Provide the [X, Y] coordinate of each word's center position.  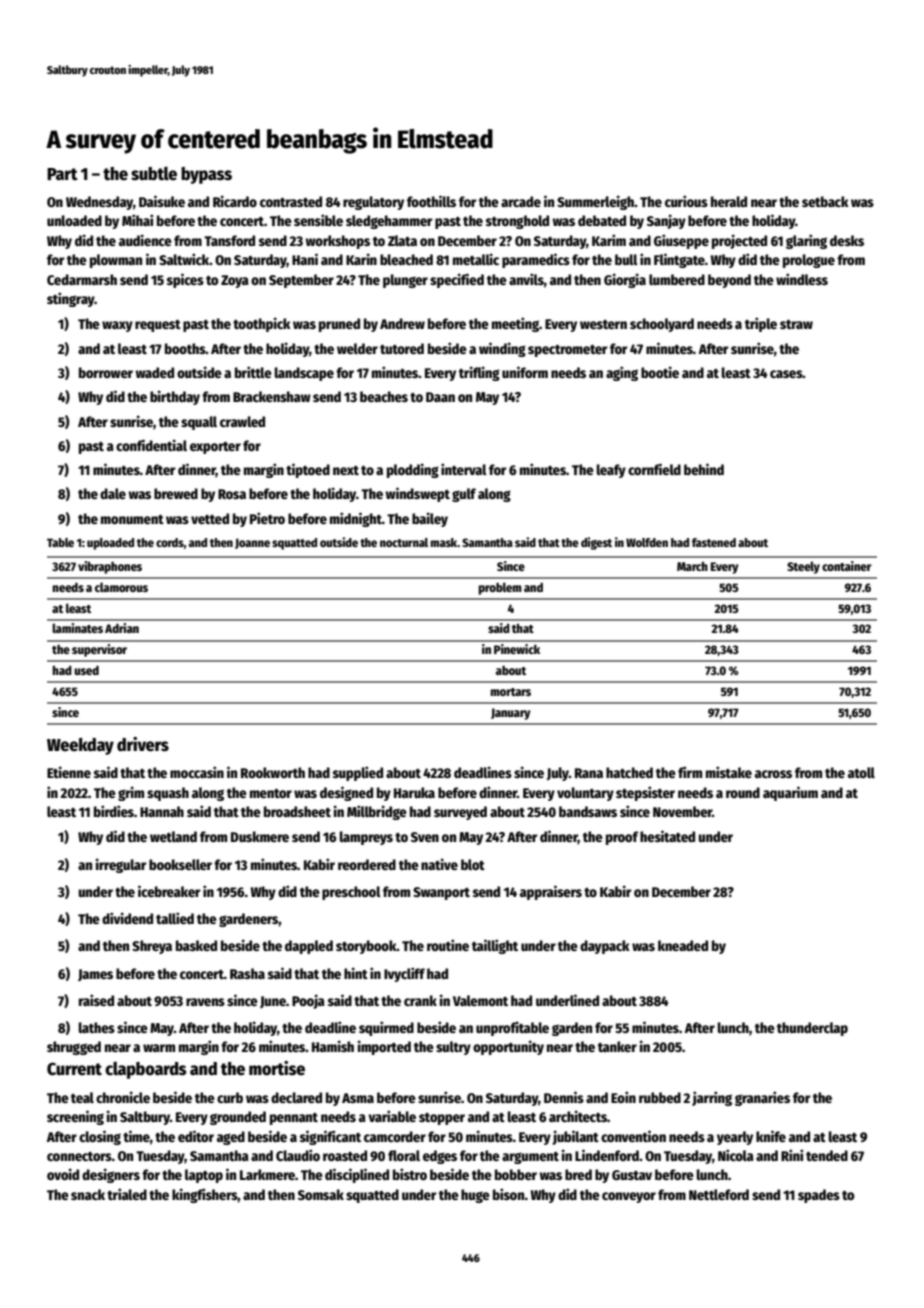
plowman [116, 261]
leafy [611, 471]
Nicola [736, 1155]
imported [384, 1047]
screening [75, 1117]
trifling [479, 373]
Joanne [252, 543]
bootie [660, 372]
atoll [861, 772]
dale [113, 493]
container [846, 566]
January [510, 714]
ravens [205, 1002]
